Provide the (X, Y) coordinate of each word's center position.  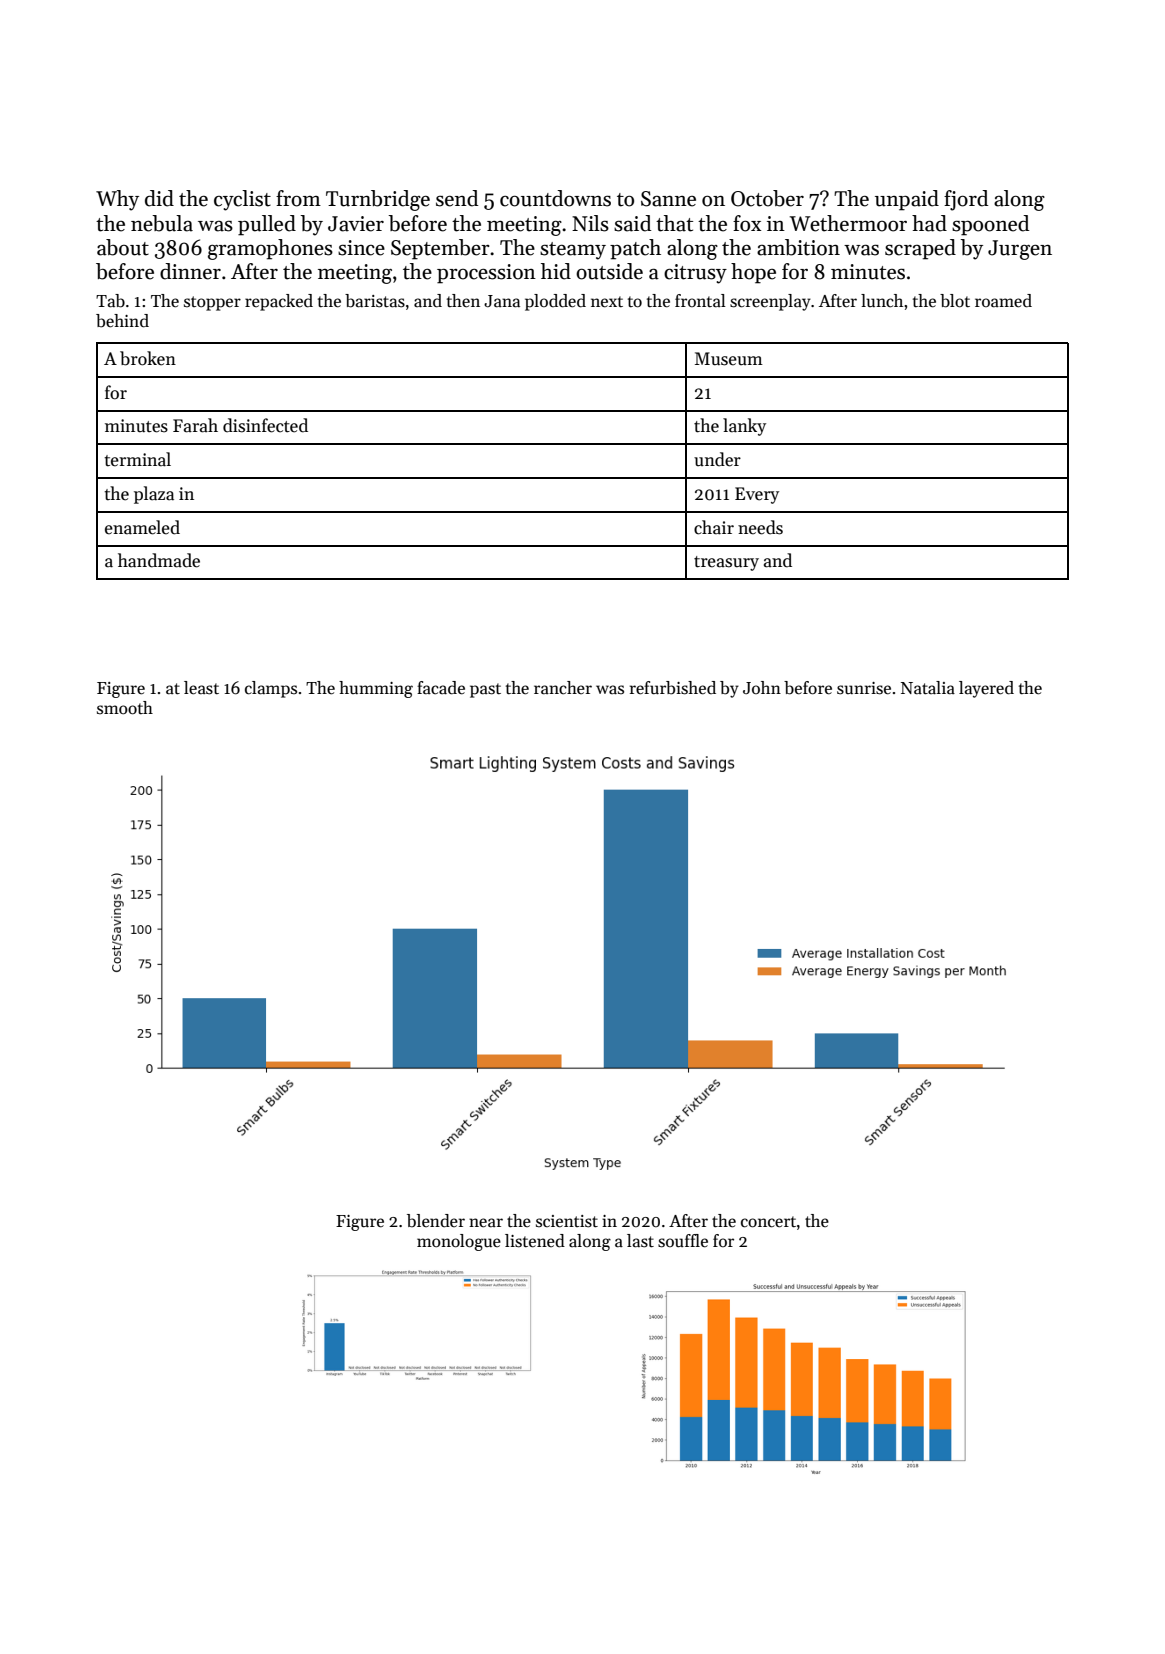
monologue (459, 1242)
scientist (567, 1221)
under (717, 459)
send (457, 198)
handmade (159, 560)
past (485, 690)
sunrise (864, 688)
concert (768, 1222)
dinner (190, 271)
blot (955, 301)
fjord (966, 200)
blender (436, 1221)
